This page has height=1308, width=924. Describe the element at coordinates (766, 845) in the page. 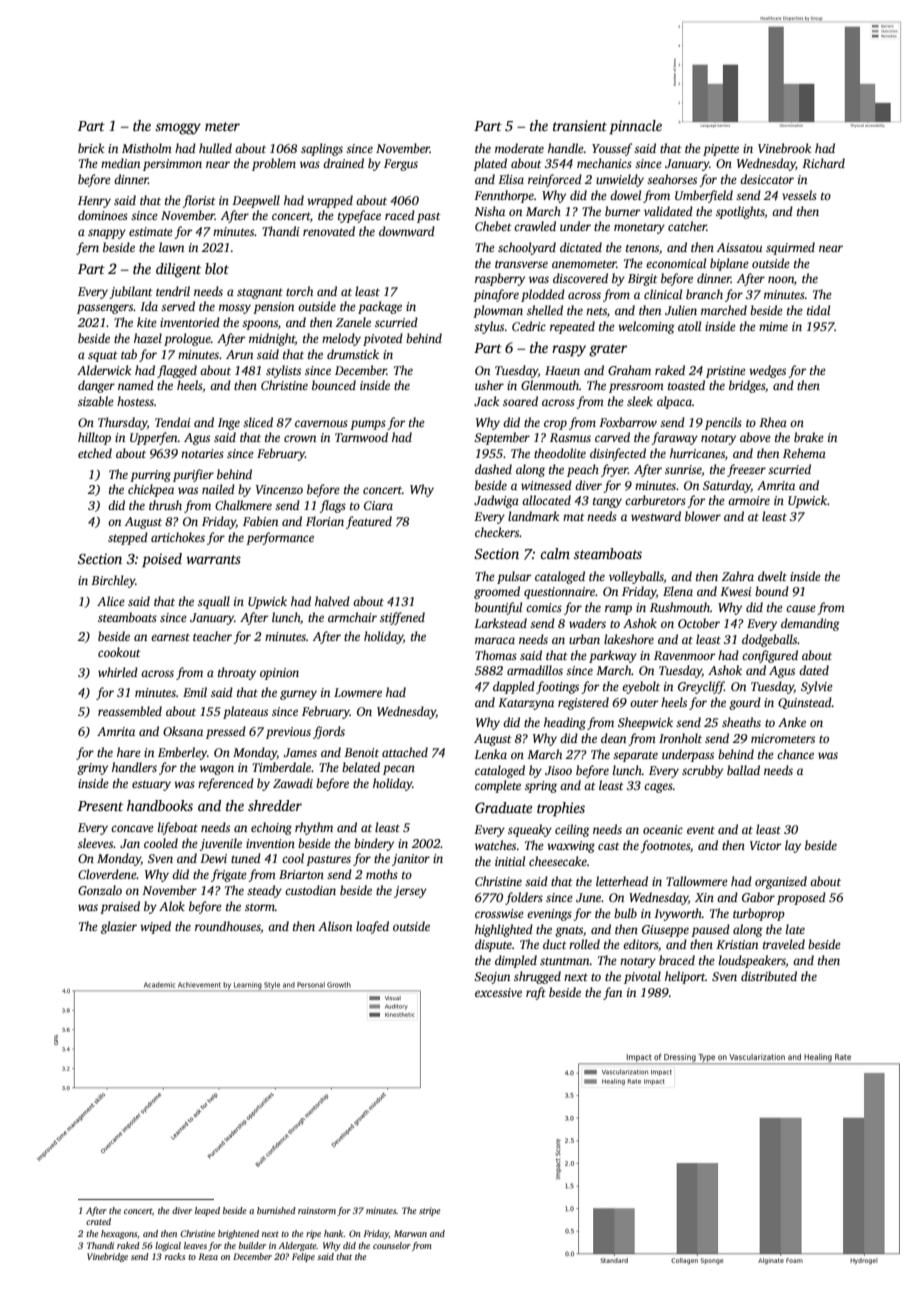

I see `Victor` at that location.
